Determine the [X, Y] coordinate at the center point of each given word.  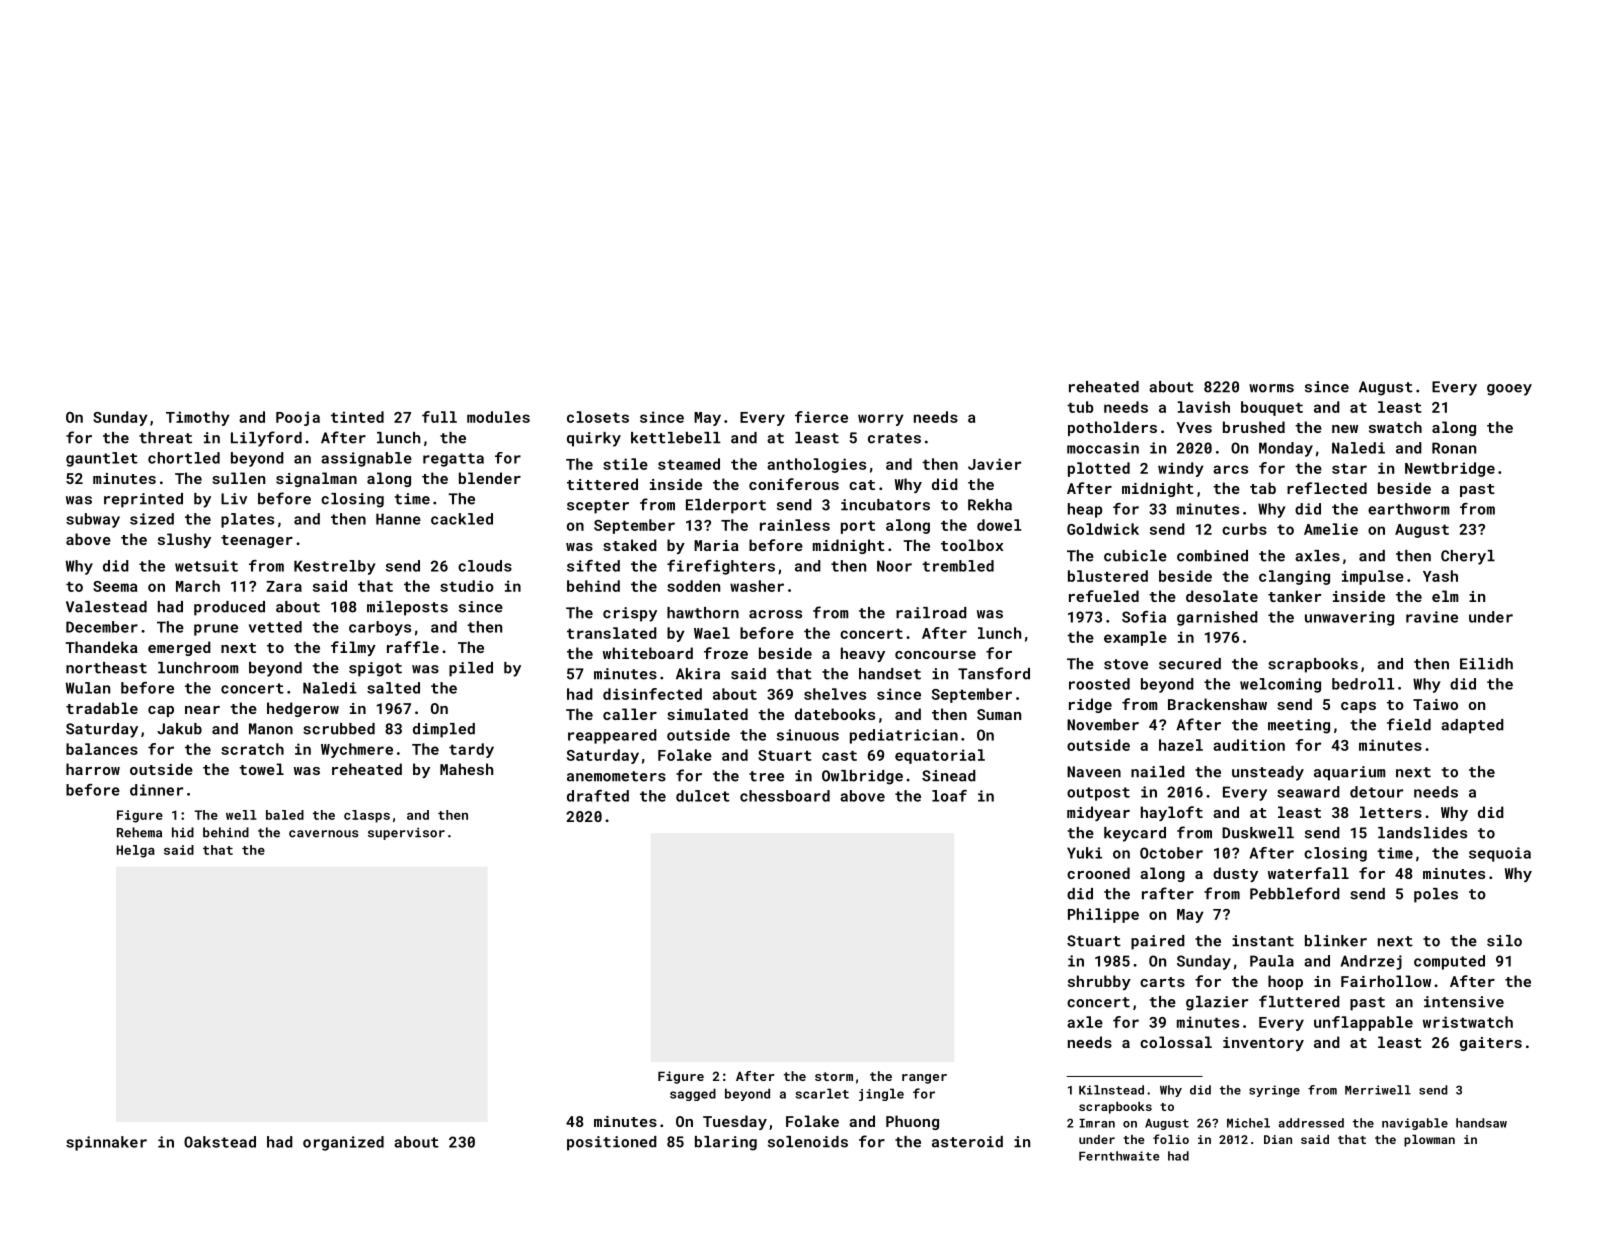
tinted [357, 417]
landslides [1422, 833]
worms [1271, 388]
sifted [593, 566]
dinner [156, 790]
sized [152, 519]
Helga [136, 851]
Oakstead [220, 1142]
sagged [693, 1094]
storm [834, 1076]
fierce [821, 417]
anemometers [616, 776]
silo [1504, 941]
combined [1212, 556]
